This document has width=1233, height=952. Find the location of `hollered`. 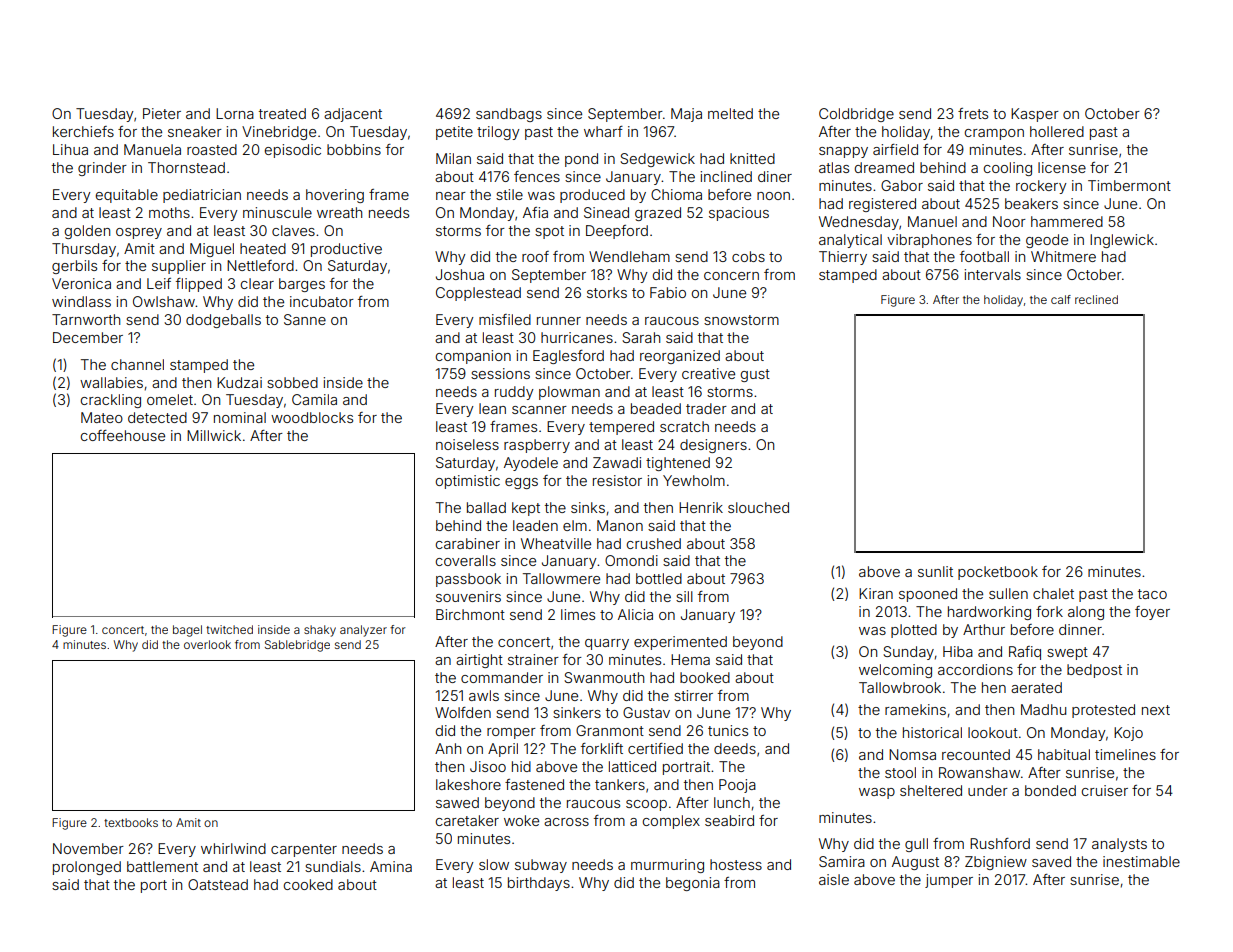

hollered is located at coordinates (1057, 131).
